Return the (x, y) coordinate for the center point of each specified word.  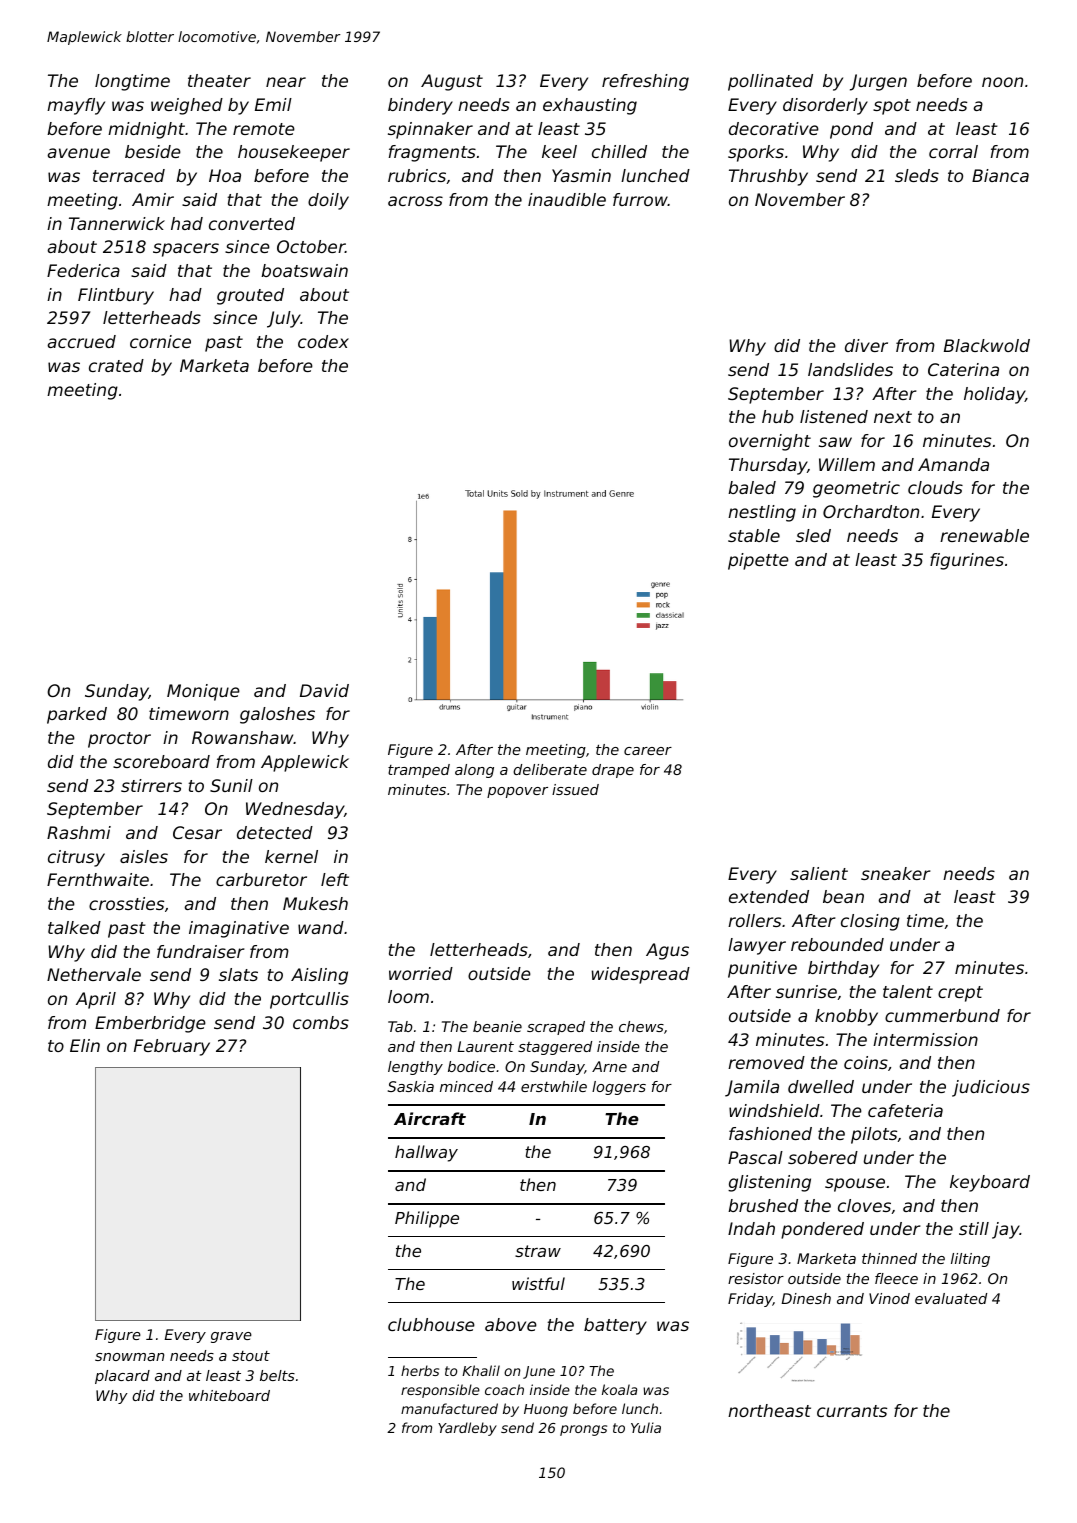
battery (615, 1326)
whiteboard (229, 1395)
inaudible (567, 199)
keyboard (990, 1183)
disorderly (825, 106)
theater (219, 80)
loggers (619, 1088)
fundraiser (201, 951)
